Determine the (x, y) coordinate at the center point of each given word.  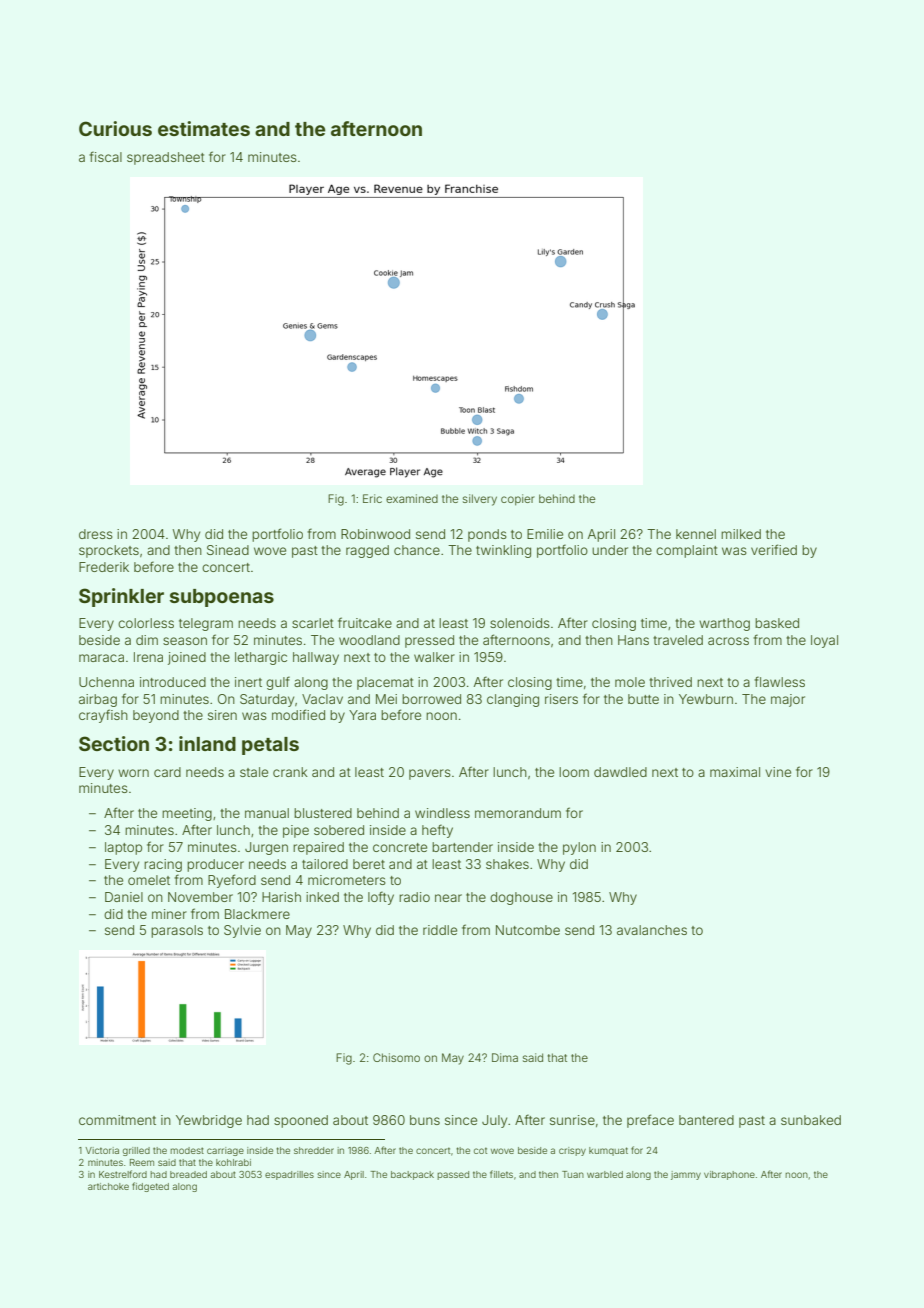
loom (574, 772)
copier (518, 500)
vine (778, 772)
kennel (696, 534)
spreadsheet (166, 158)
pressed (429, 641)
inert (248, 682)
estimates (204, 128)
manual (267, 813)
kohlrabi (233, 1162)
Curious (115, 128)
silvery (480, 500)
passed (453, 1175)
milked (741, 534)
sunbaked (811, 1120)
